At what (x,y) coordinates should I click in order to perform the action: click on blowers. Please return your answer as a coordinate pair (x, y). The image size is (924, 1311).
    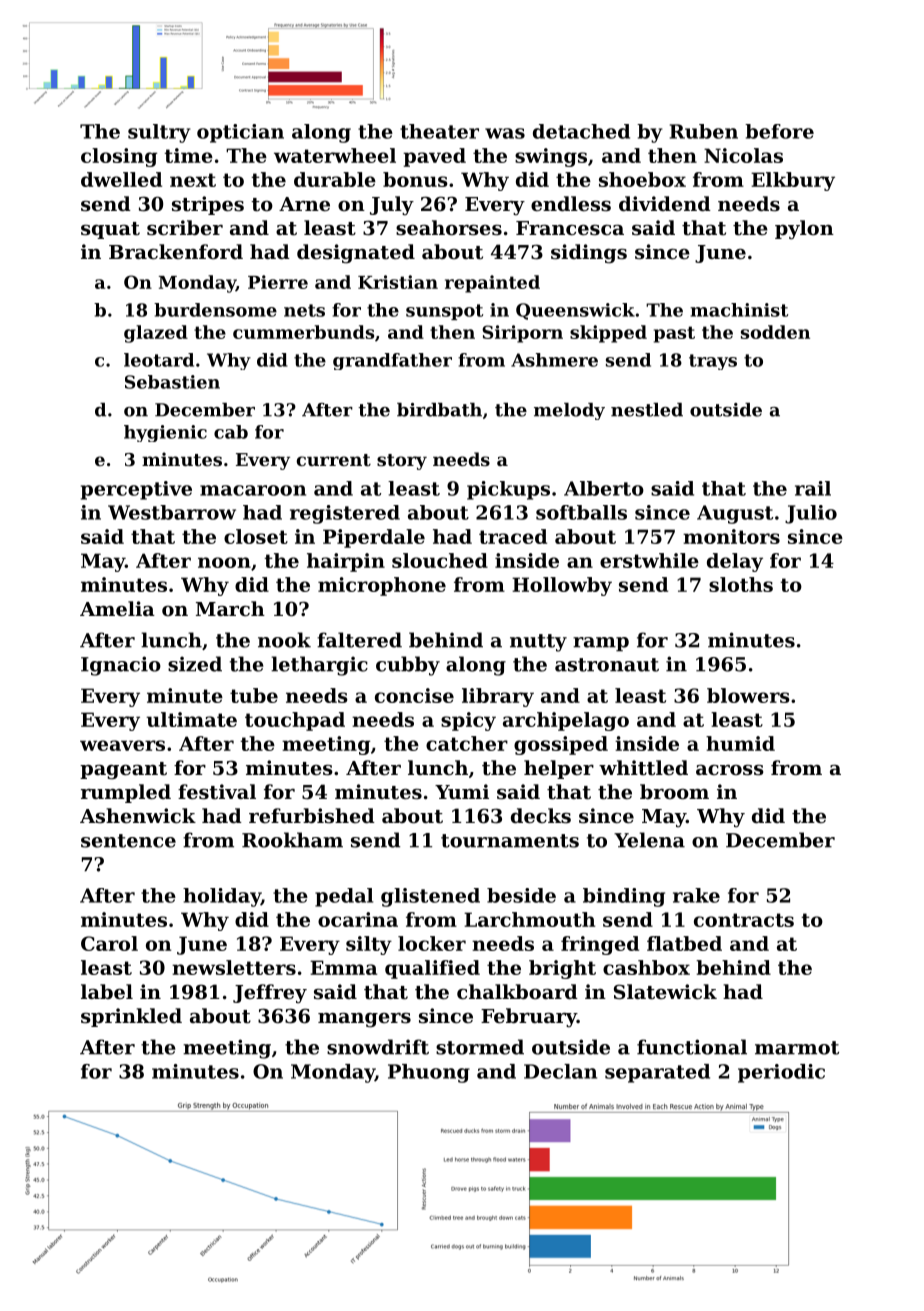
    Looking at the image, I should click on (748, 695).
